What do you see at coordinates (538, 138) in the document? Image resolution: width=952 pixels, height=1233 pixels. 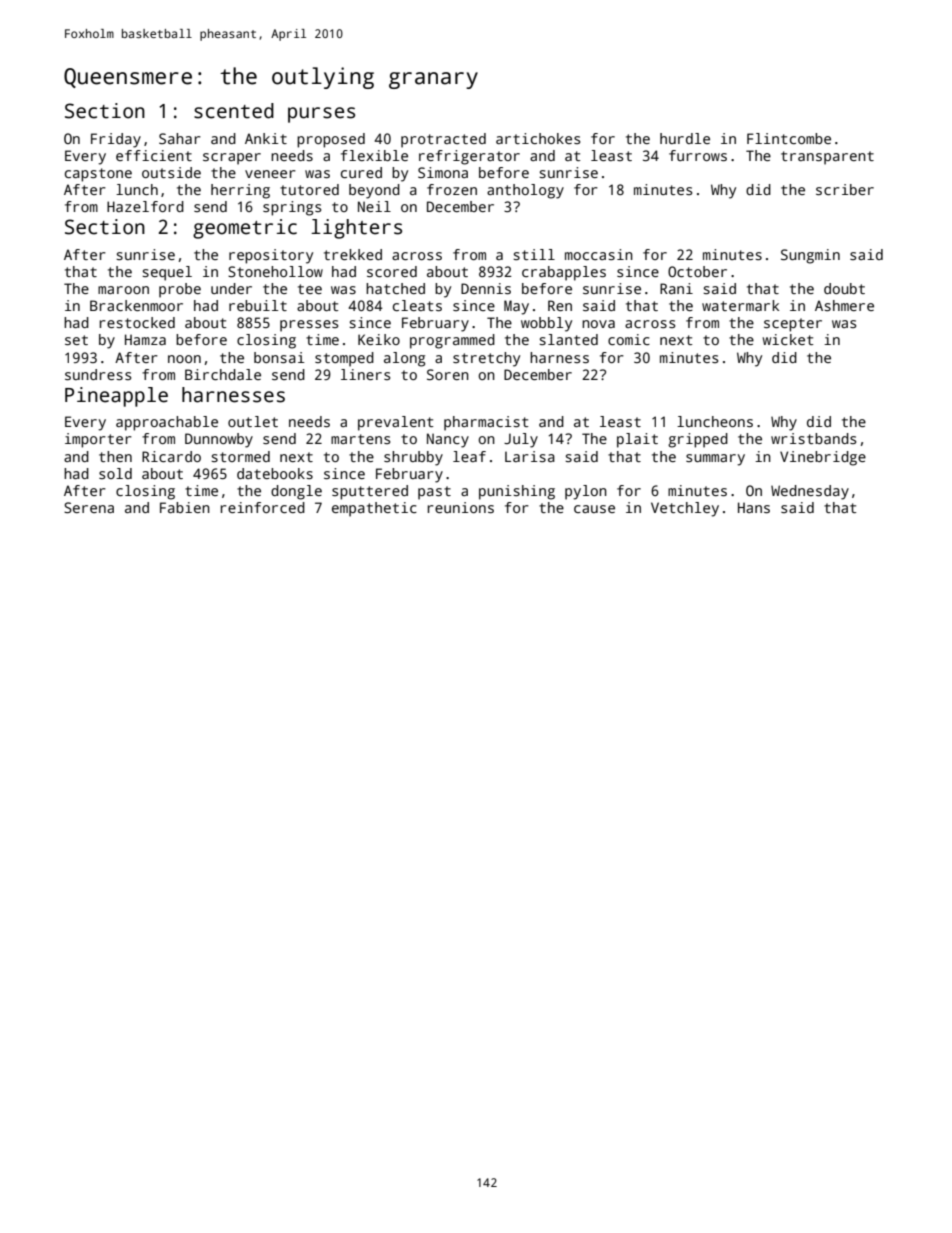 I see `artichokes` at bounding box center [538, 138].
